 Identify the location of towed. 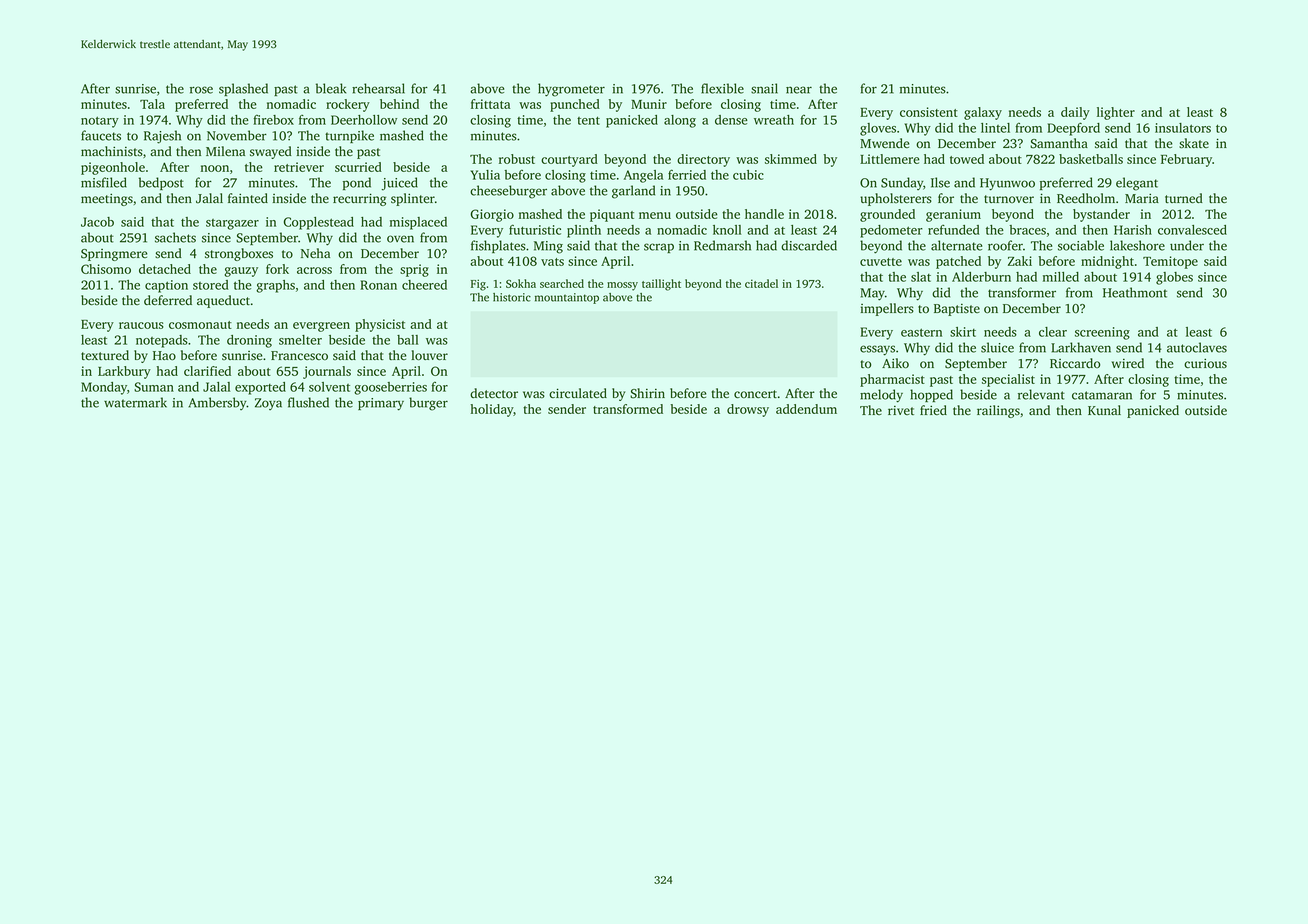
(967, 159).
